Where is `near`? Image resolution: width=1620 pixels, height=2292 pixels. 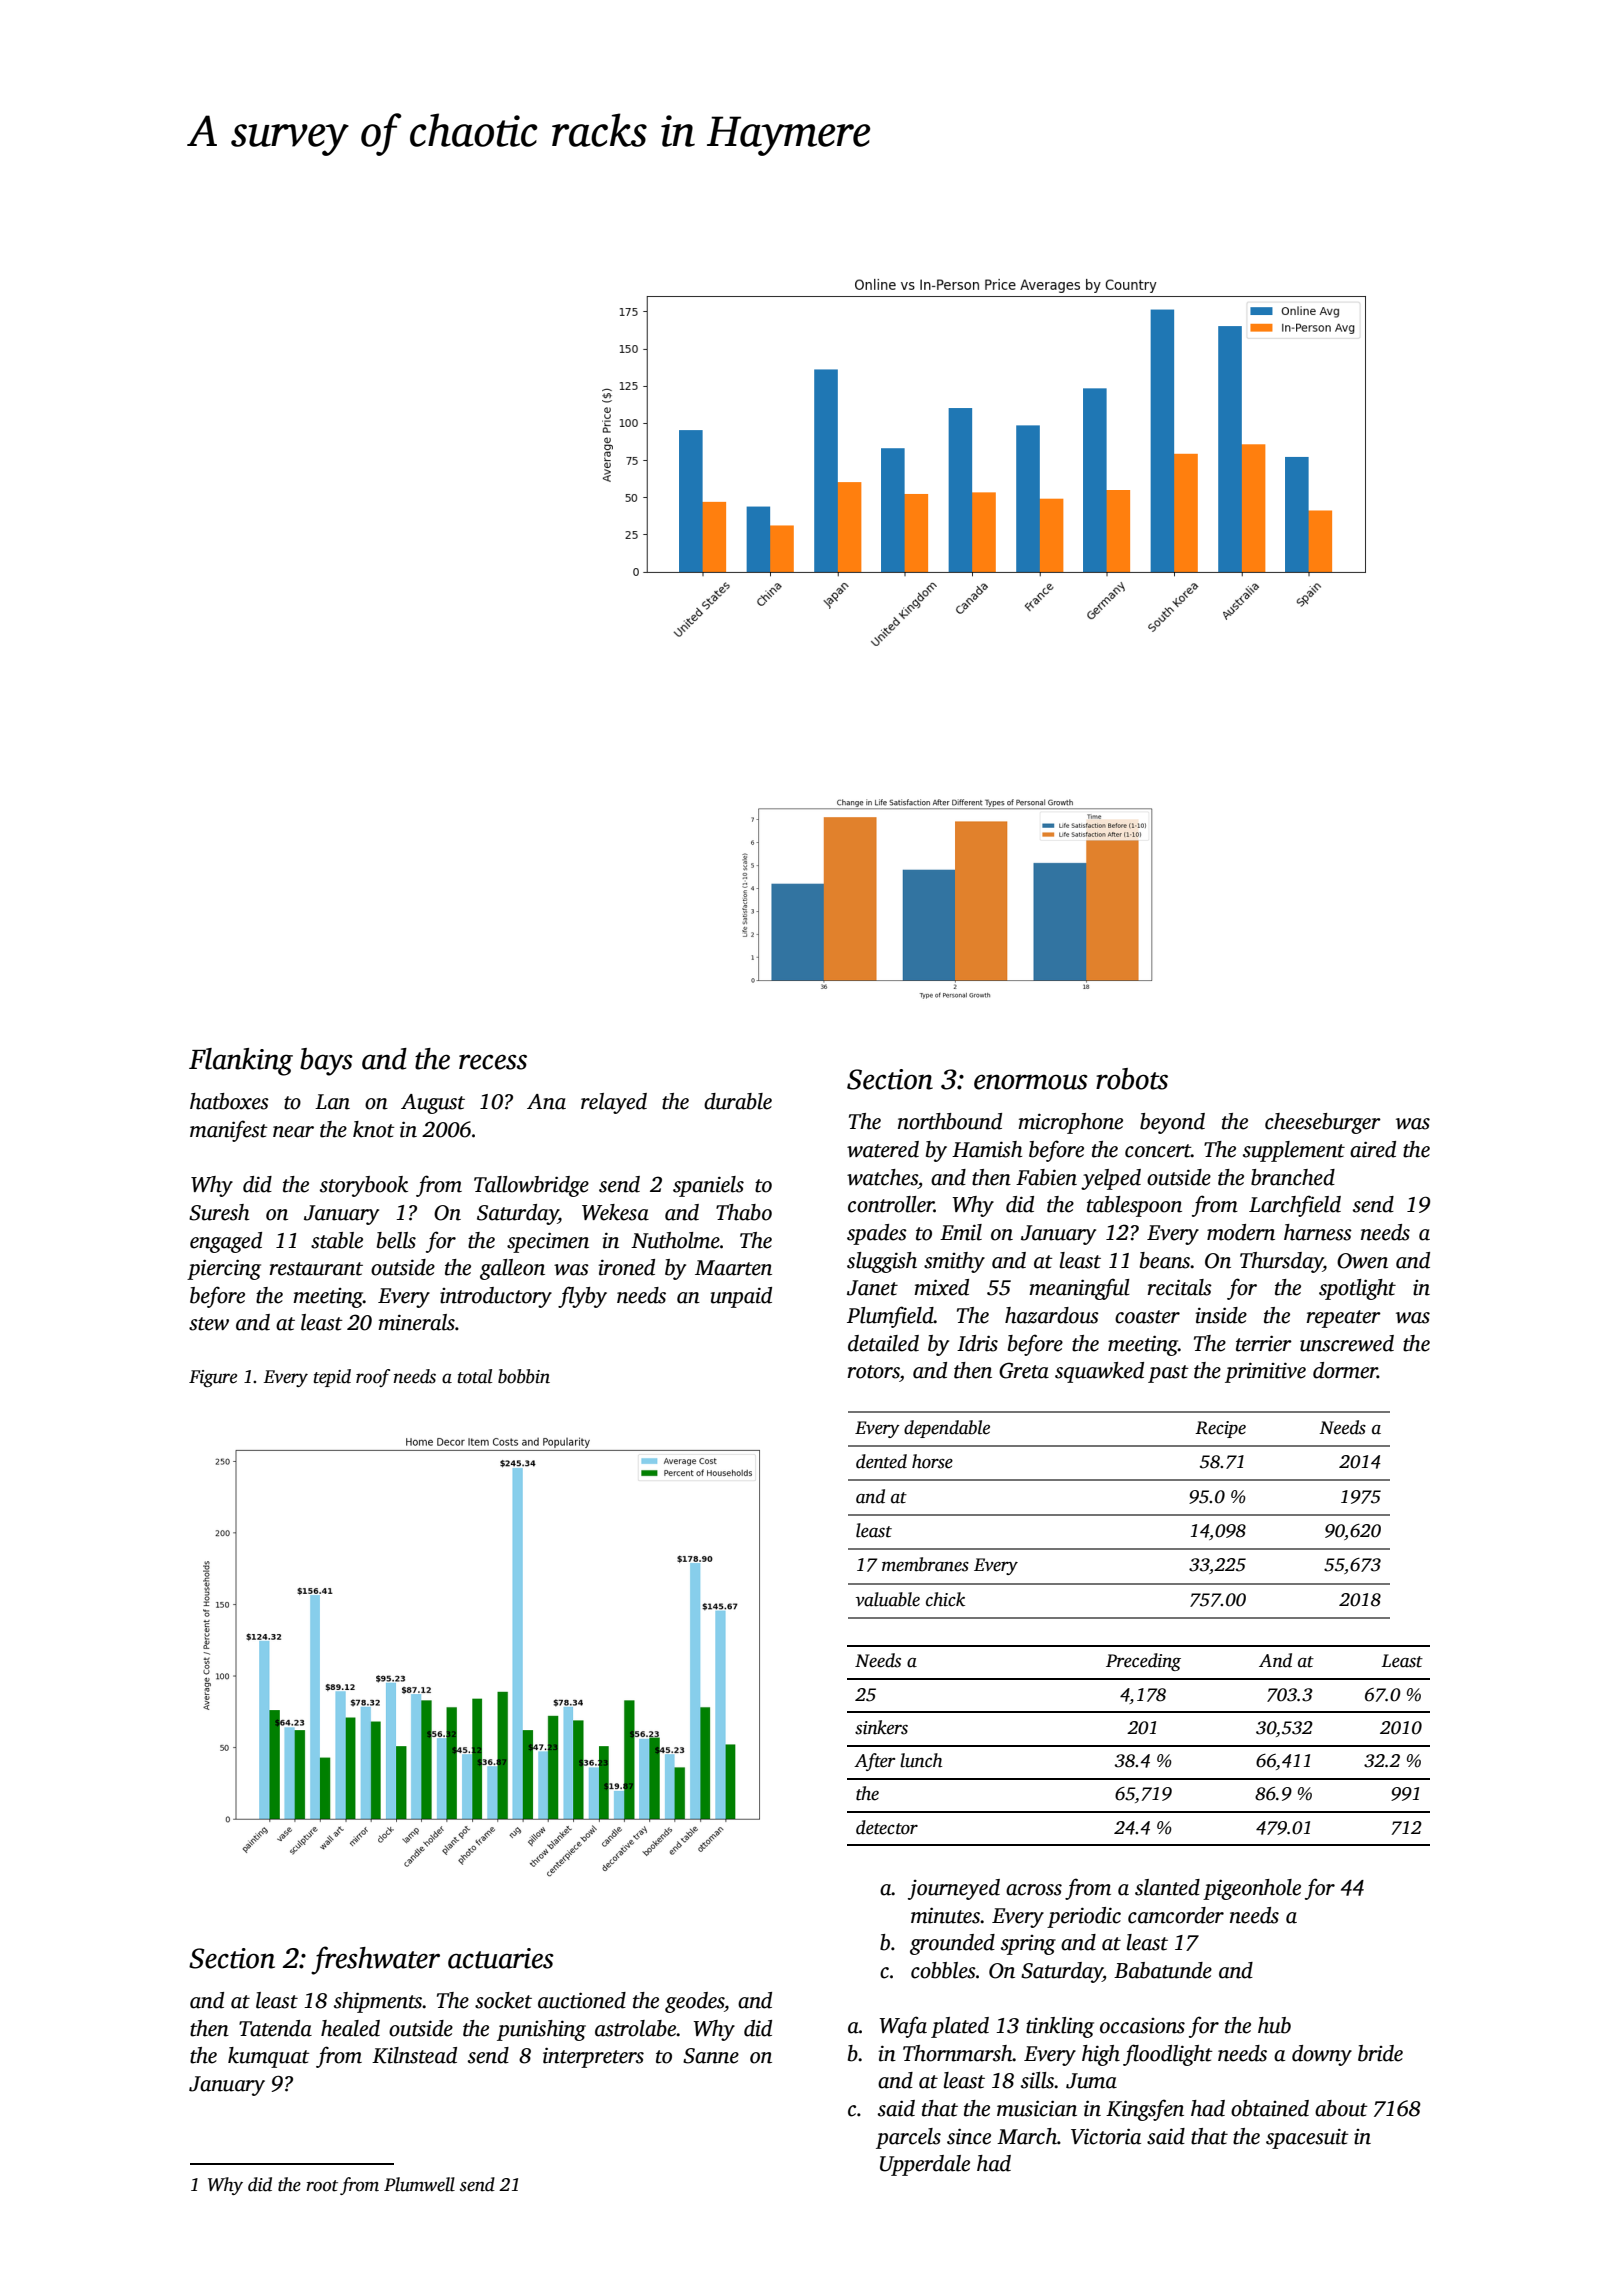 near is located at coordinates (293, 1132).
